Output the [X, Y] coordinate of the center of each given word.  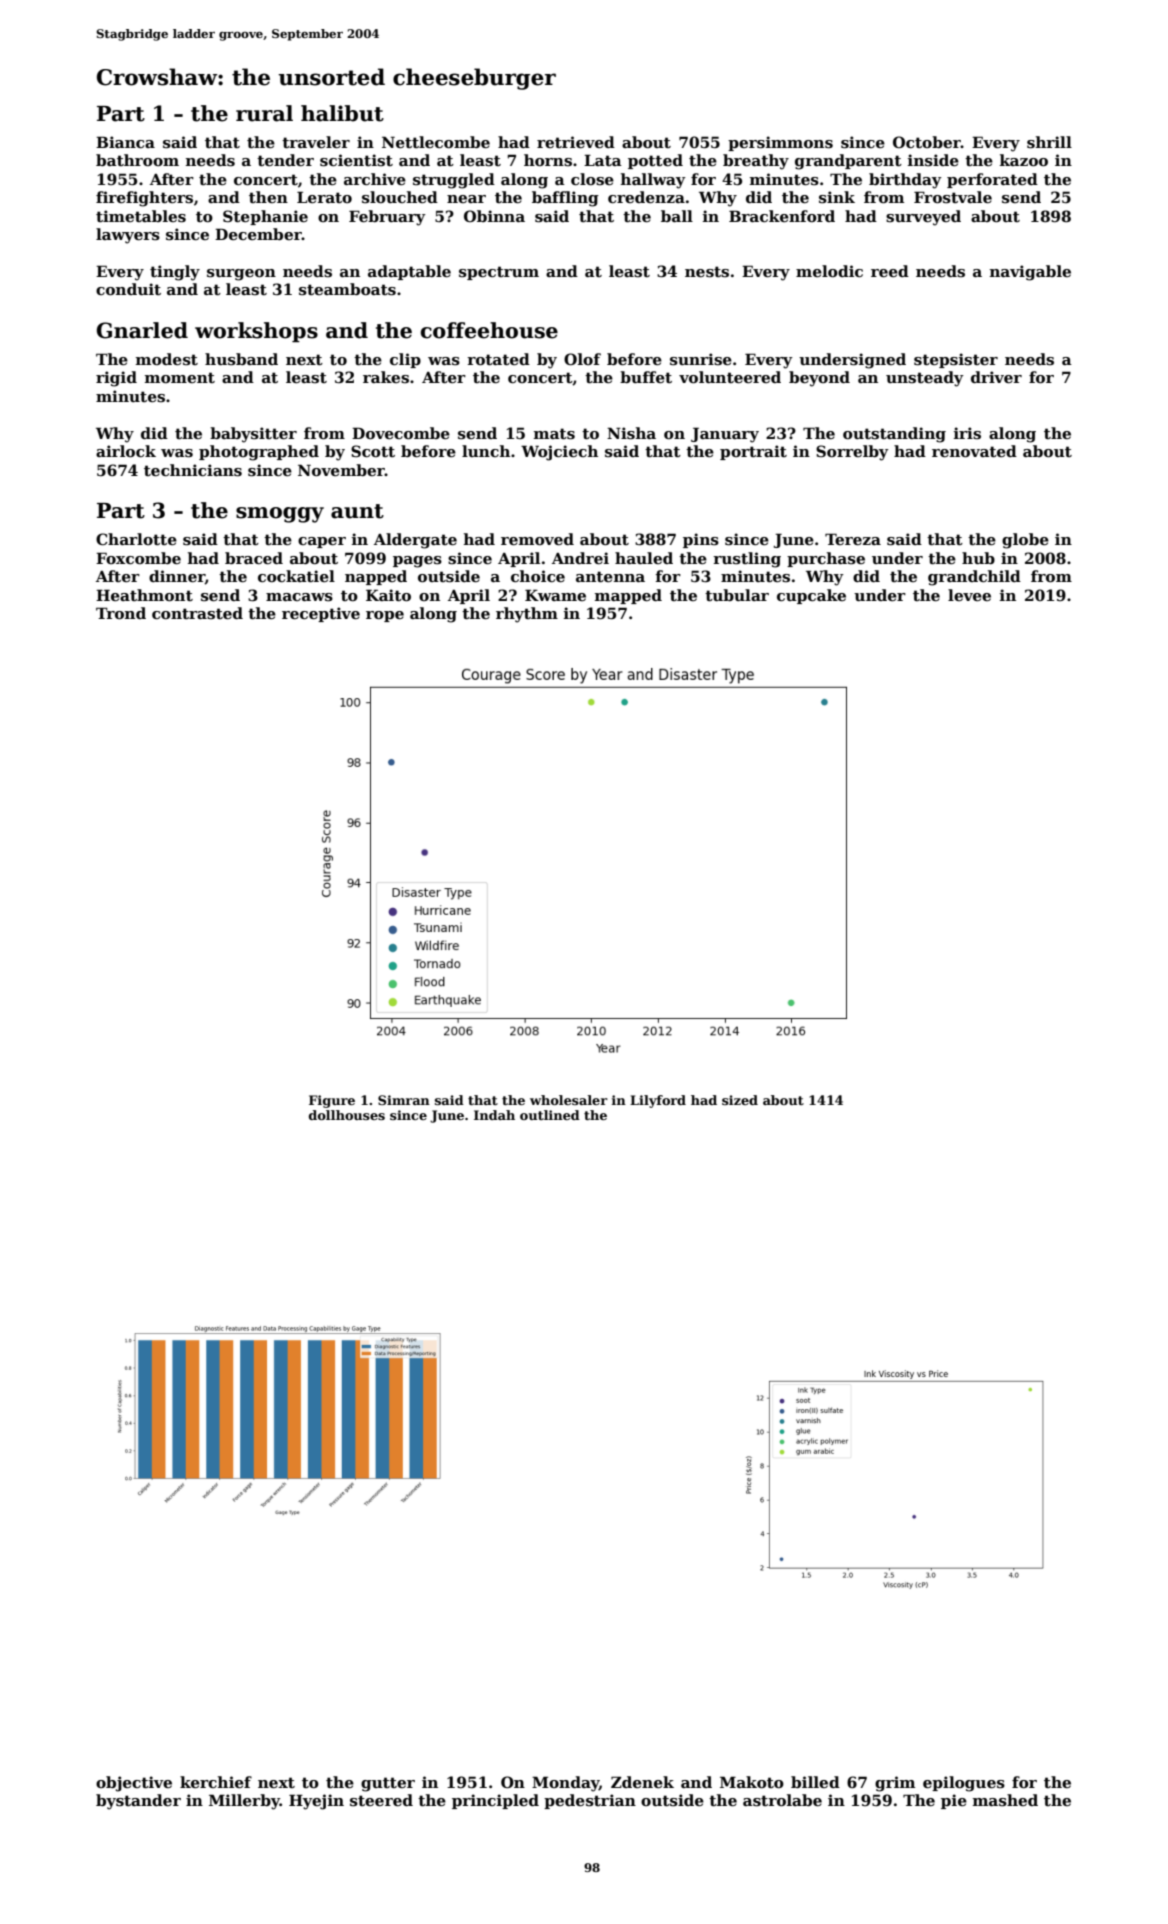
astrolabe [782, 1800]
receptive [321, 614]
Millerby [244, 1802]
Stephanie [265, 217]
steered [381, 1800]
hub [978, 558]
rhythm [527, 615]
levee [969, 595]
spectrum [499, 273]
